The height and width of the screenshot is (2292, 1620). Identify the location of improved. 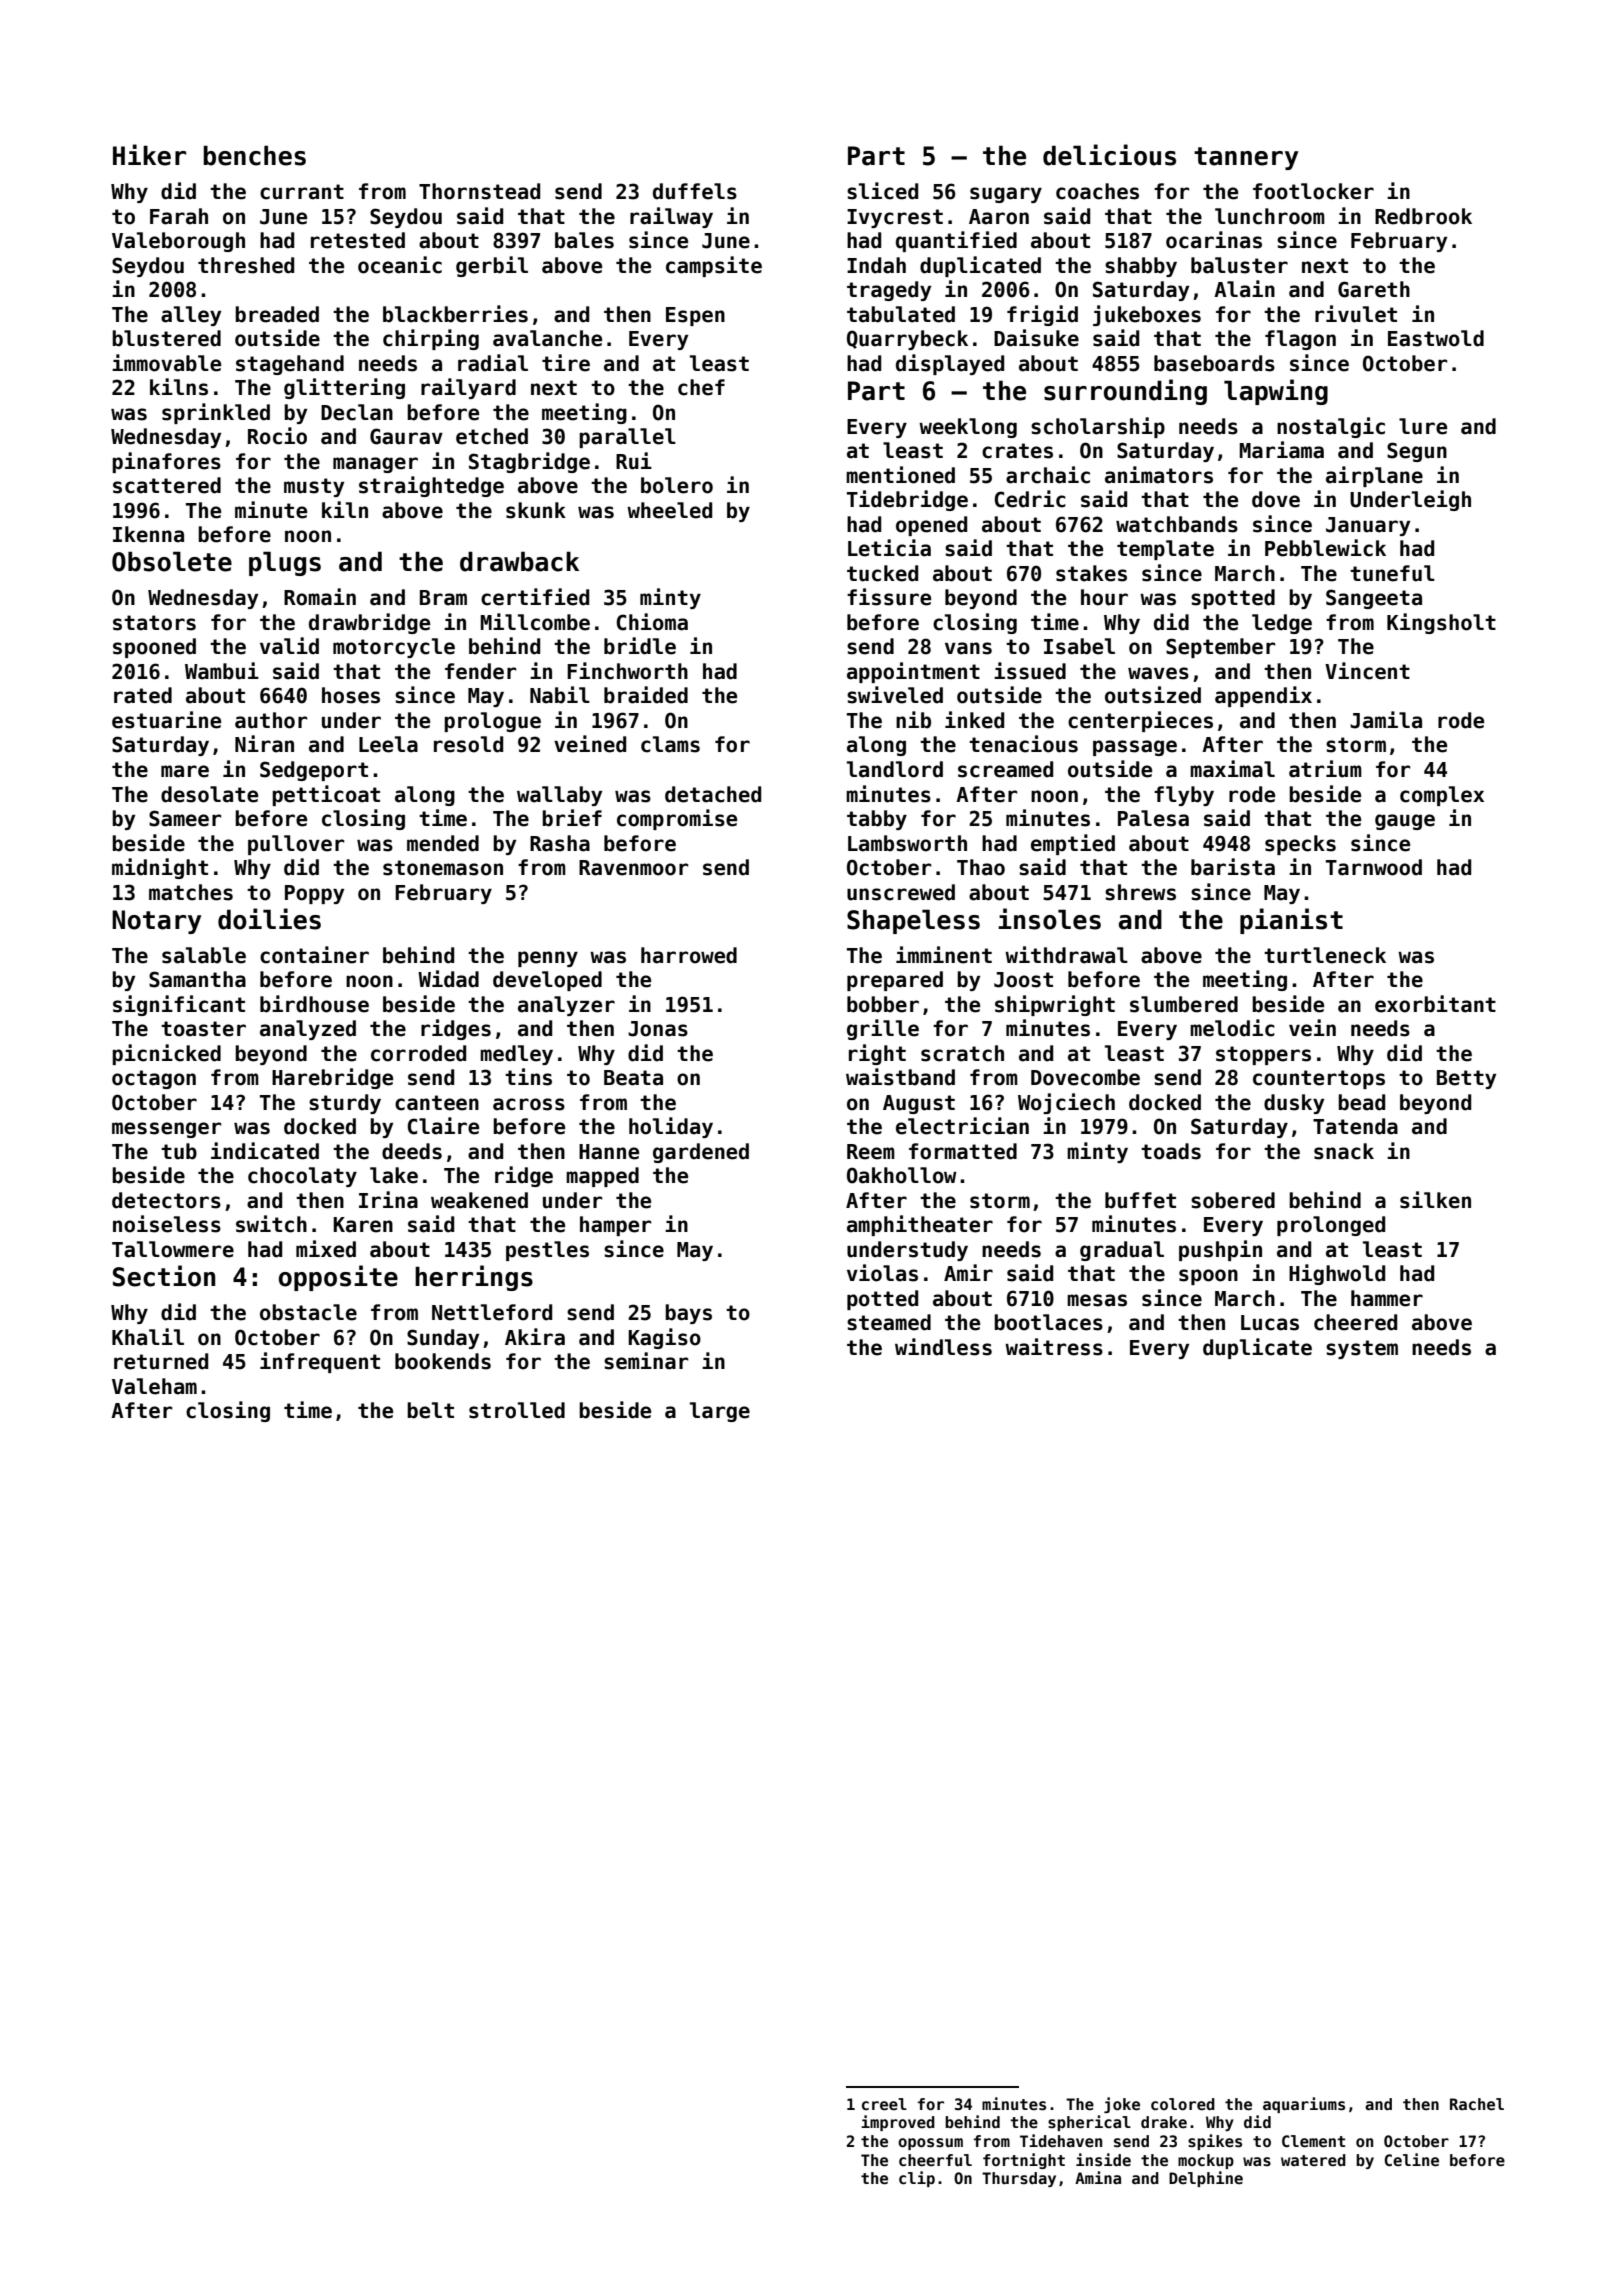
(898, 2123).
